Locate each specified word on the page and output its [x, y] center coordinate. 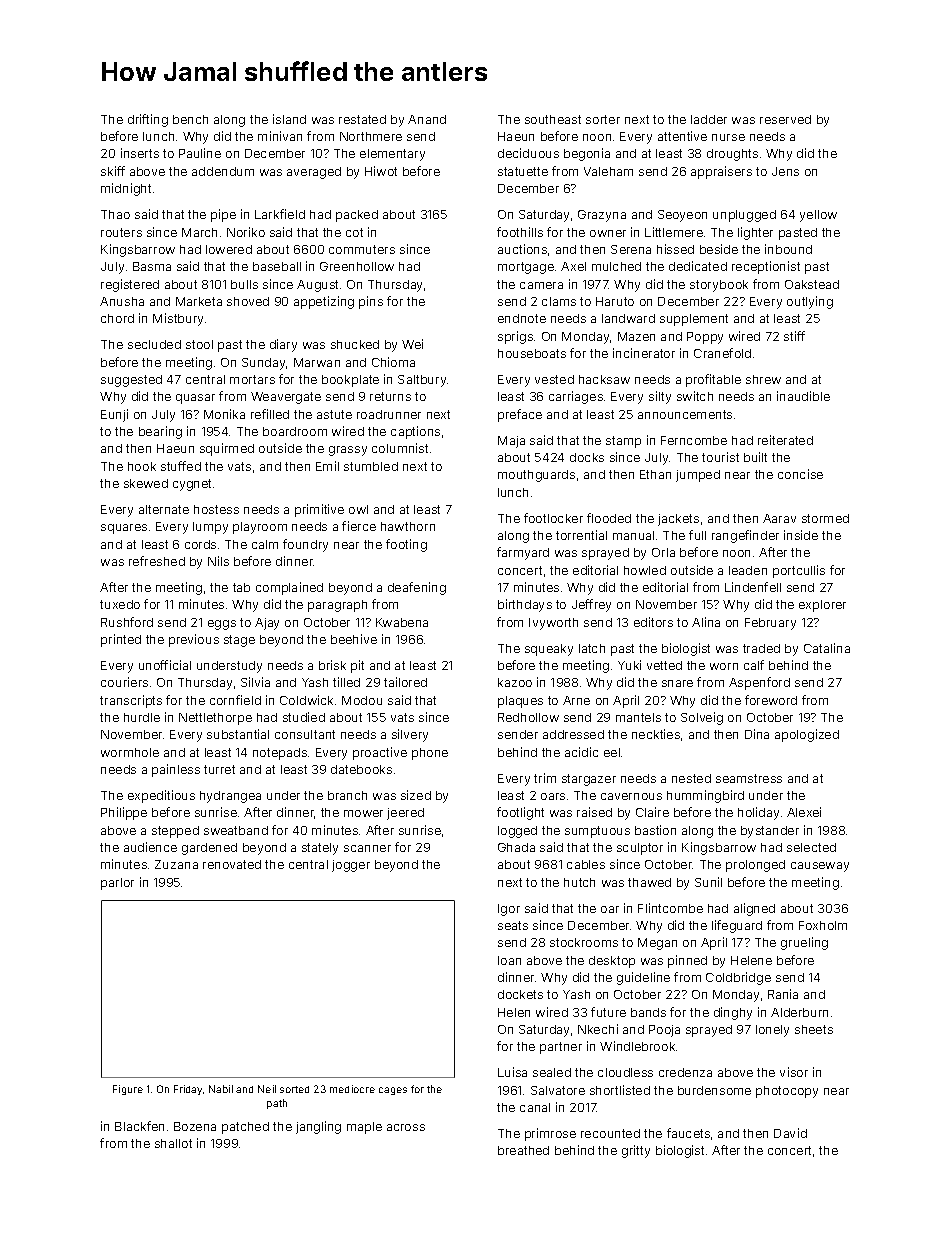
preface [520, 415]
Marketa [199, 301]
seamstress [749, 778]
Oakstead [812, 284]
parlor [117, 884]
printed [121, 640]
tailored [405, 682]
